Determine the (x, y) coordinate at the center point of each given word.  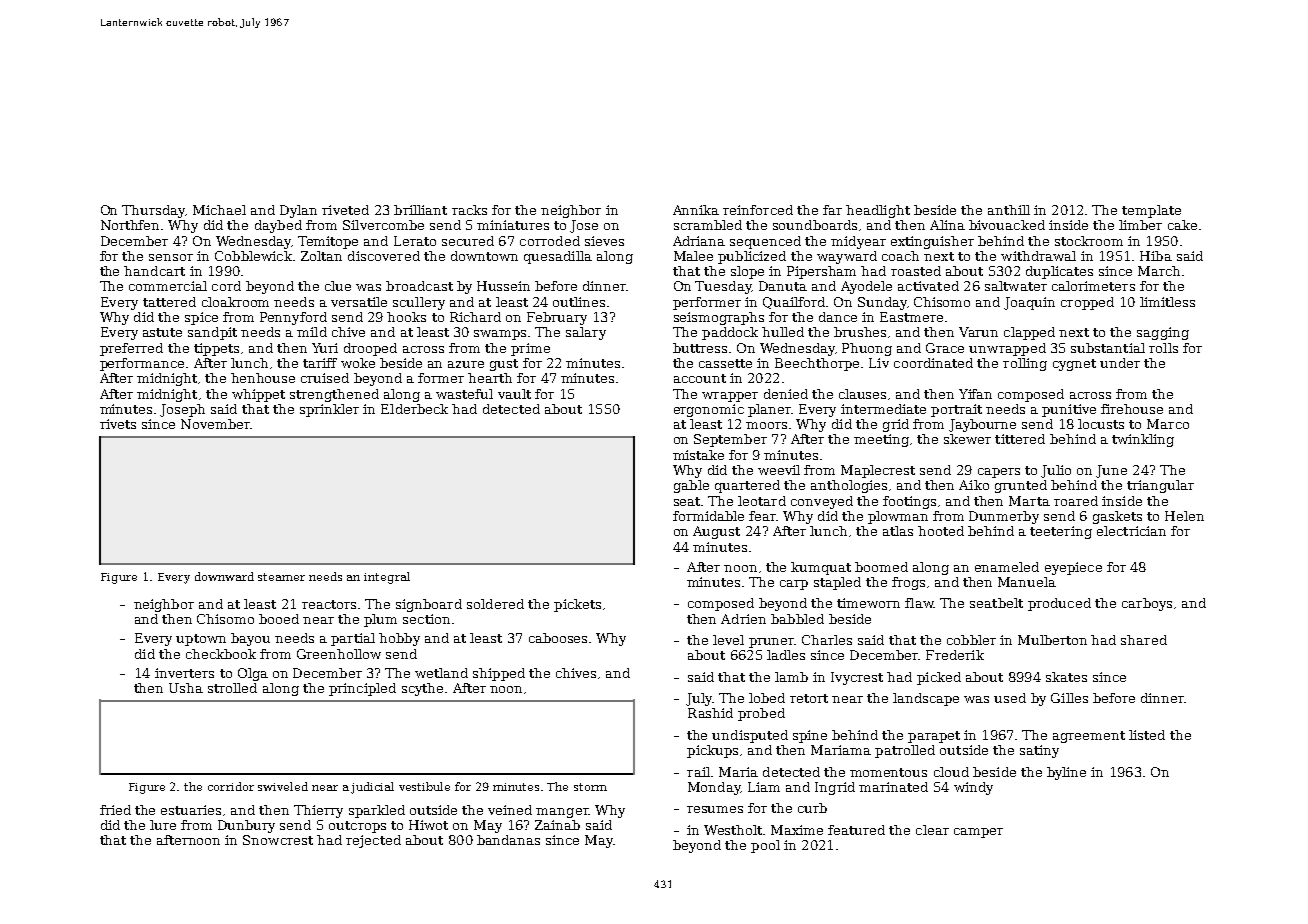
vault (514, 394)
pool (765, 846)
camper (978, 833)
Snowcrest (278, 840)
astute (162, 332)
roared (1076, 501)
